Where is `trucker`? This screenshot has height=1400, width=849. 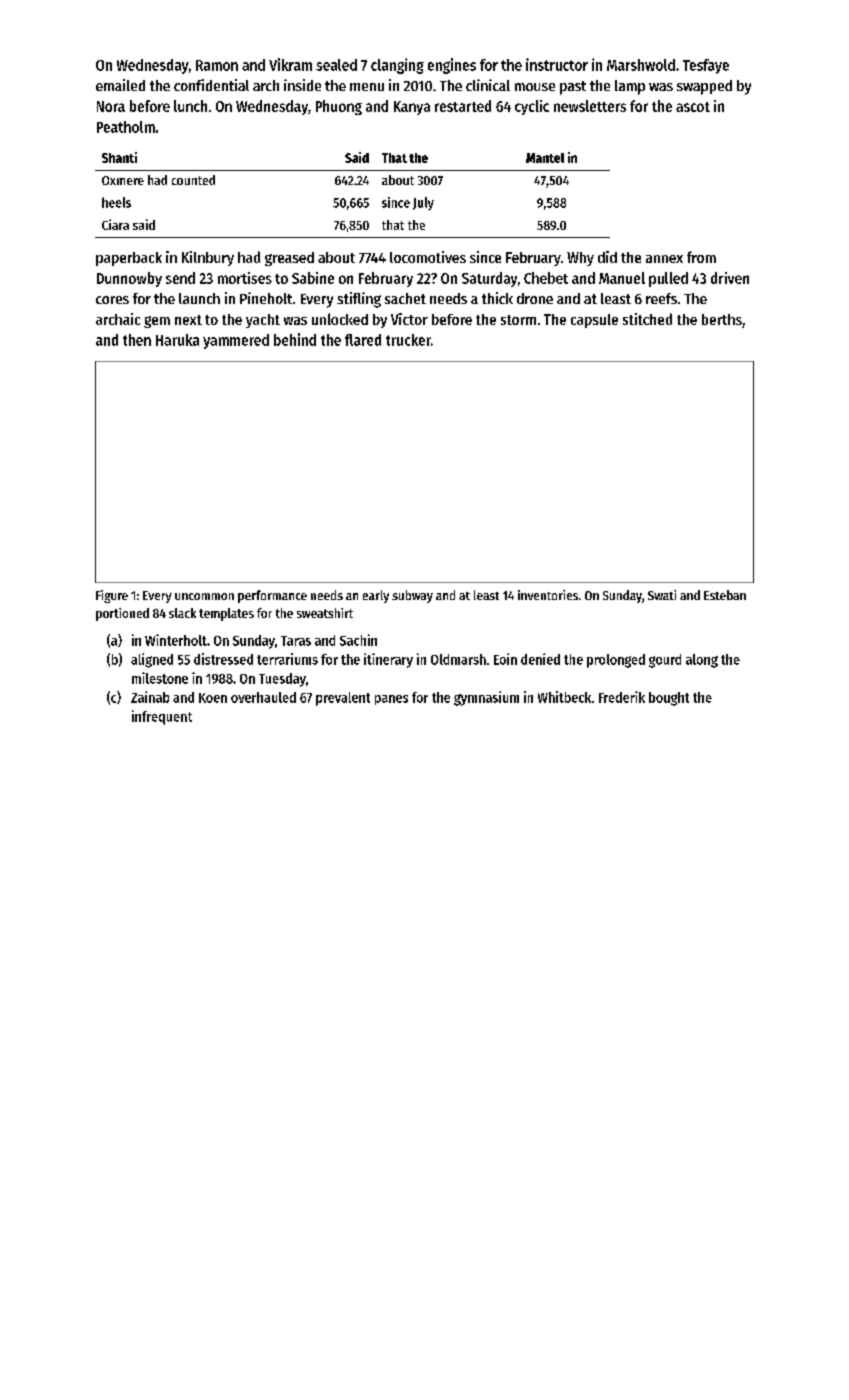 trucker is located at coordinates (408, 340).
